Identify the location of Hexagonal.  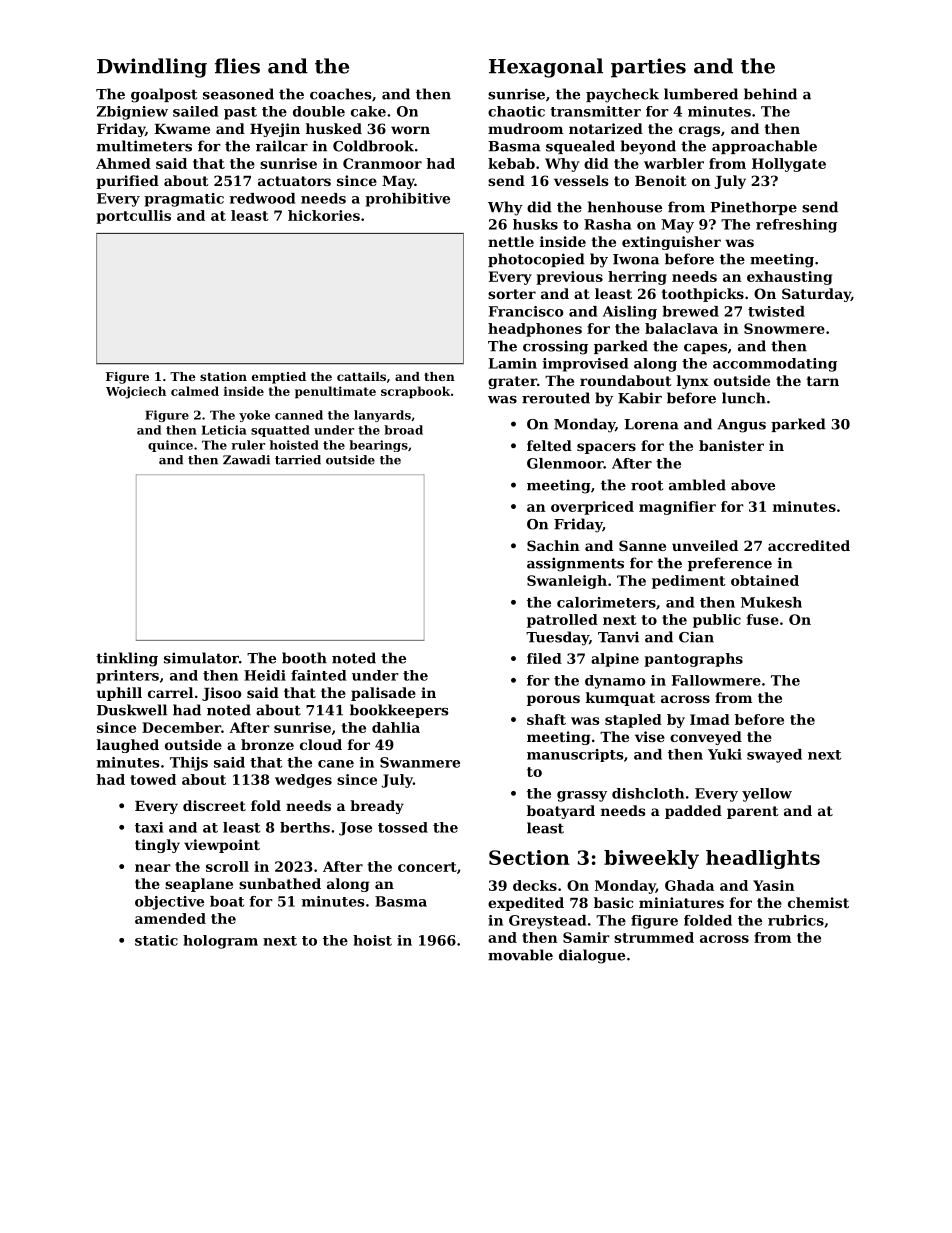
(546, 68).
